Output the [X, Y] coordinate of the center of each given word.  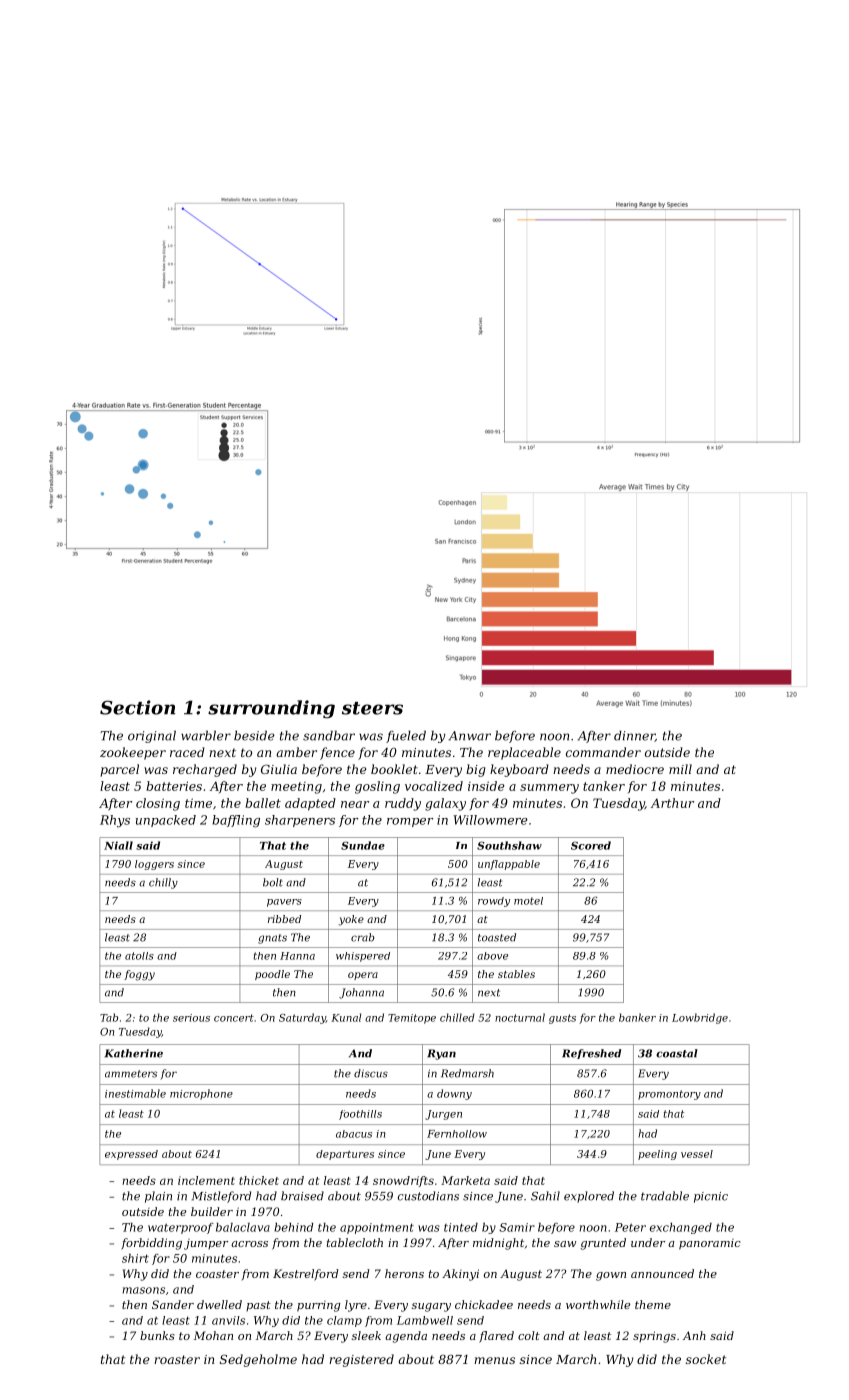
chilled [457, 1017]
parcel [119, 770]
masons [144, 1290]
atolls [139, 956]
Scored [591, 845]
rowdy [494, 902]
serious [191, 1018]
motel [528, 901]
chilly [163, 883]
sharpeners [300, 821]
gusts [562, 1019]
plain [158, 1197]
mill [680, 769]
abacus [354, 1134]
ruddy [403, 804]
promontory [669, 1095]
